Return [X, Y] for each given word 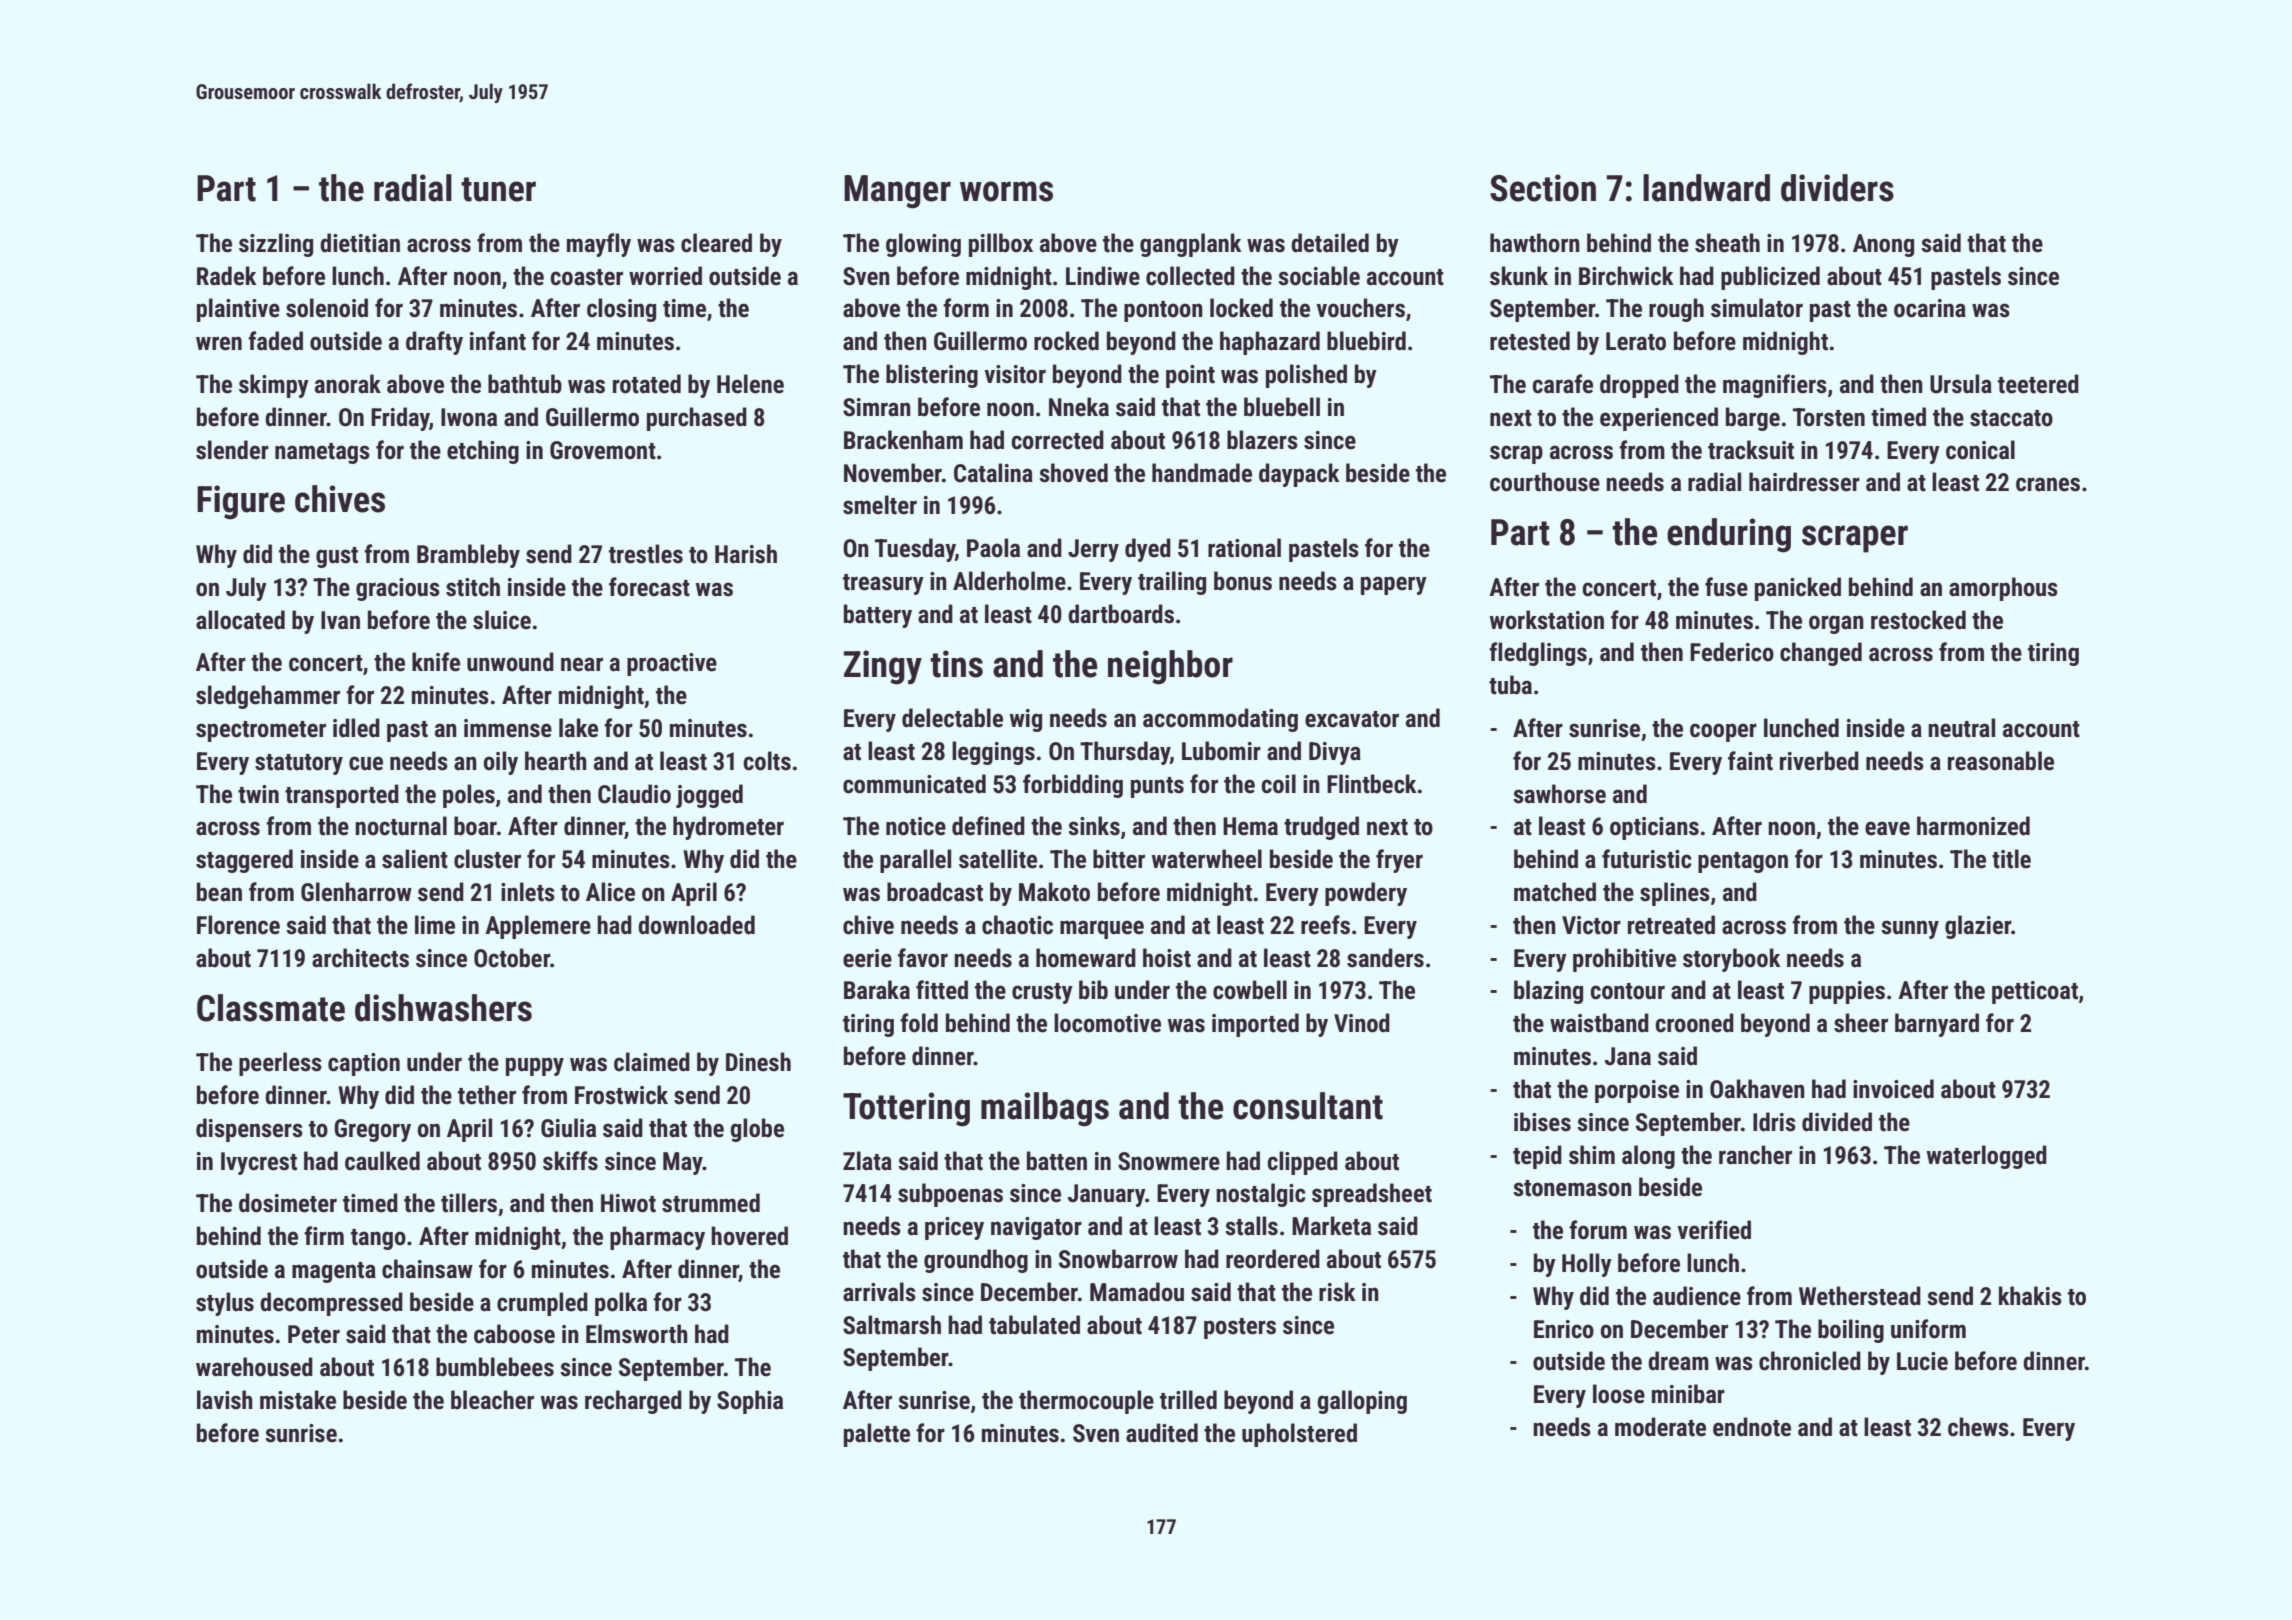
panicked [1798, 589]
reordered [1273, 1259]
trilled [1188, 1400]
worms [1006, 191]
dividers [1837, 188]
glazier [1978, 927]
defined [988, 826]
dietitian [360, 243]
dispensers [249, 1130]
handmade [1202, 473]
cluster [487, 859]
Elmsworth [637, 1334]
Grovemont [603, 450]
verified [1714, 1230]
